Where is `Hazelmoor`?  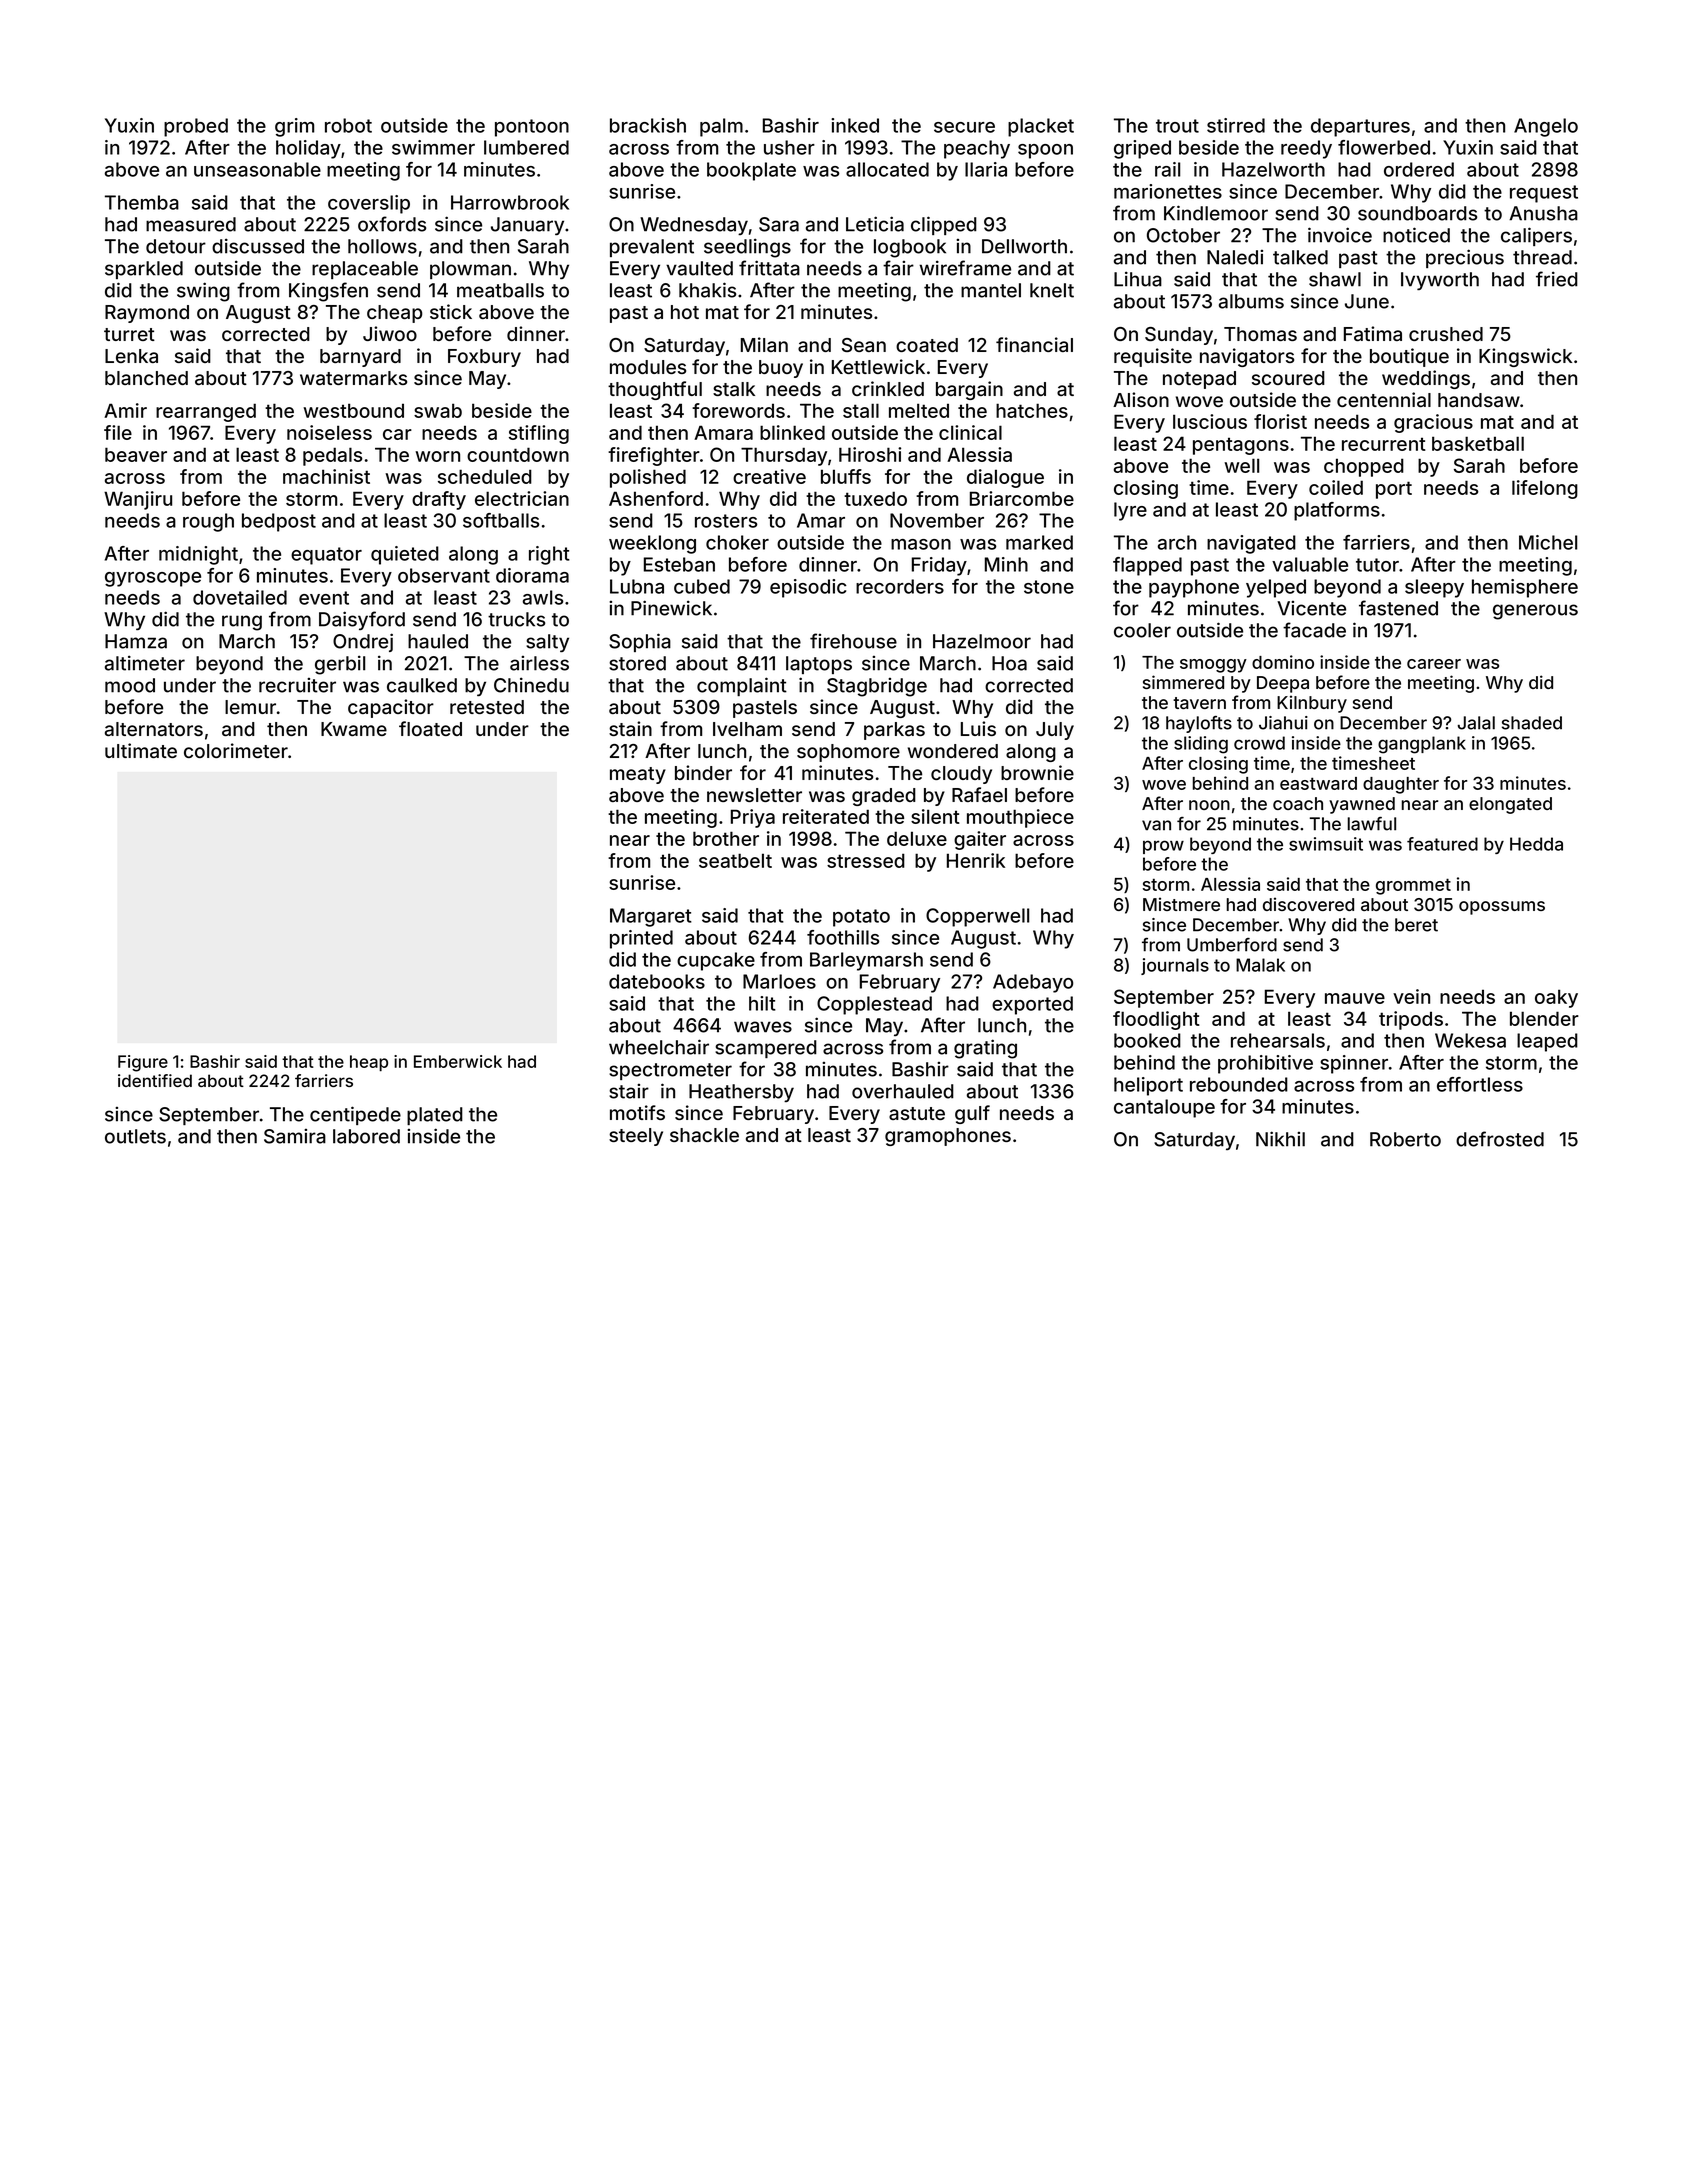
Hazelmoor is located at coordinates (982, 641).
